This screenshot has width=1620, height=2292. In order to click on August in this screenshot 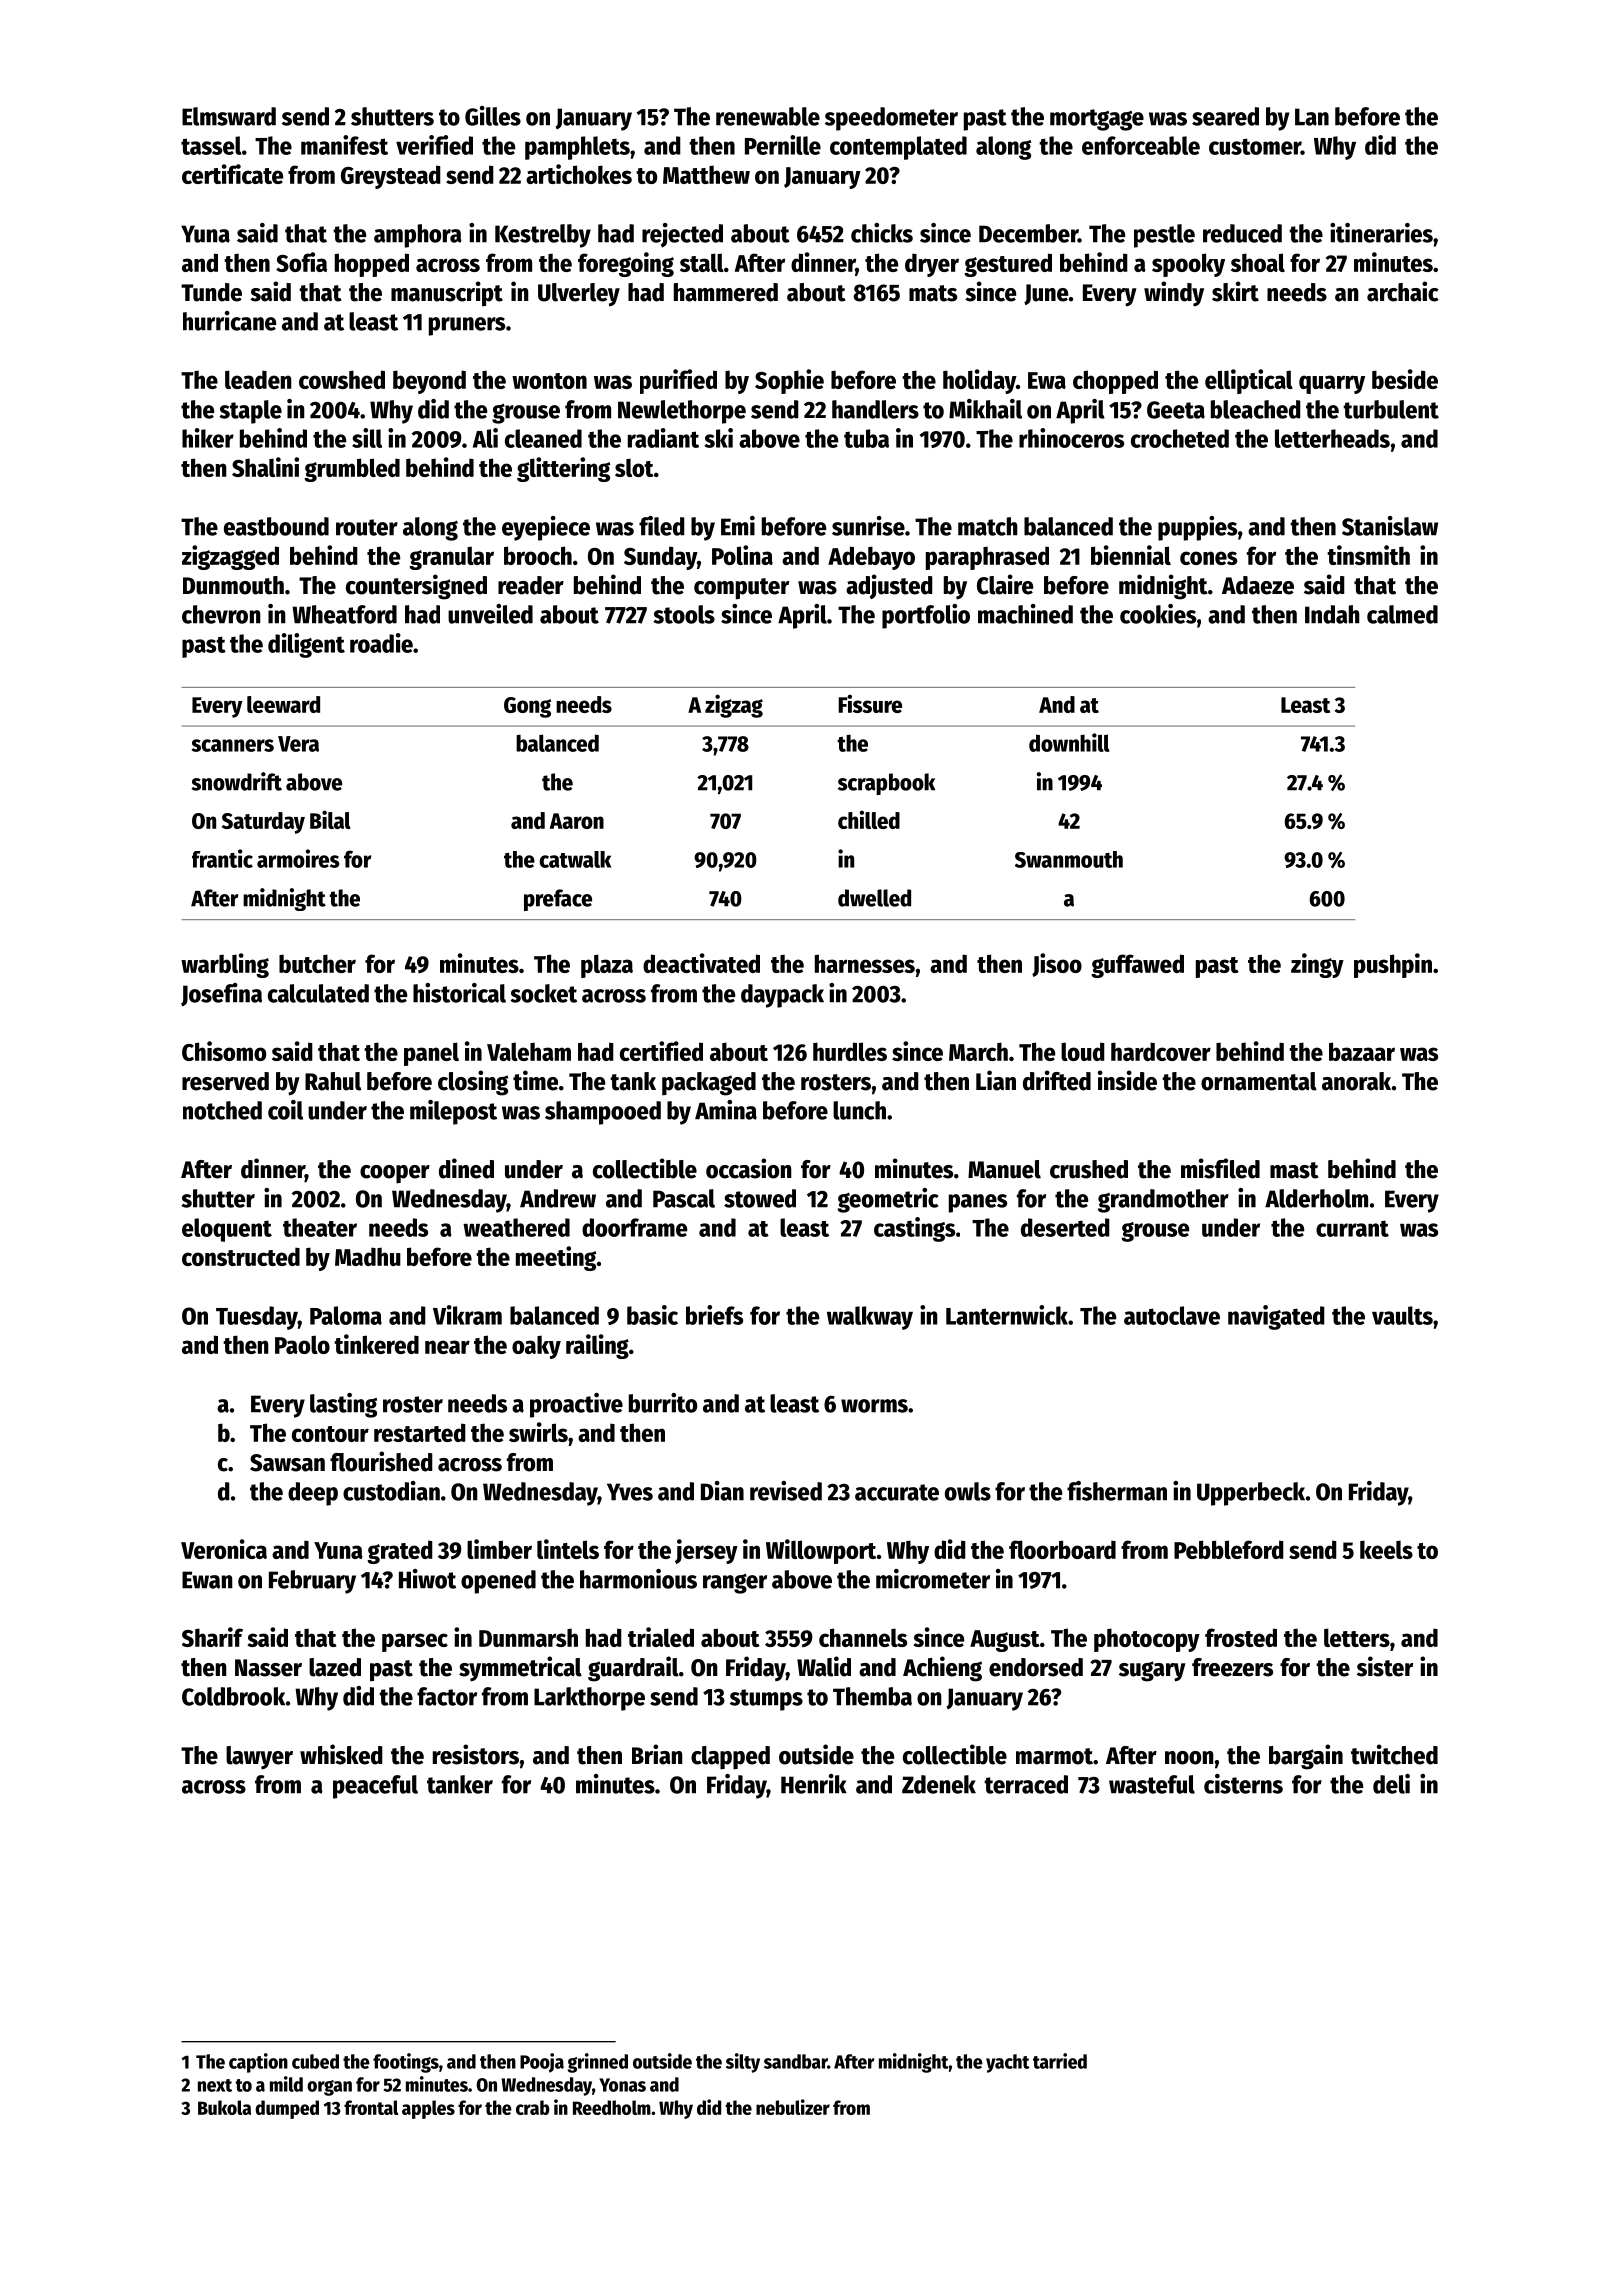, I will do `click(1005, 1641)`.
